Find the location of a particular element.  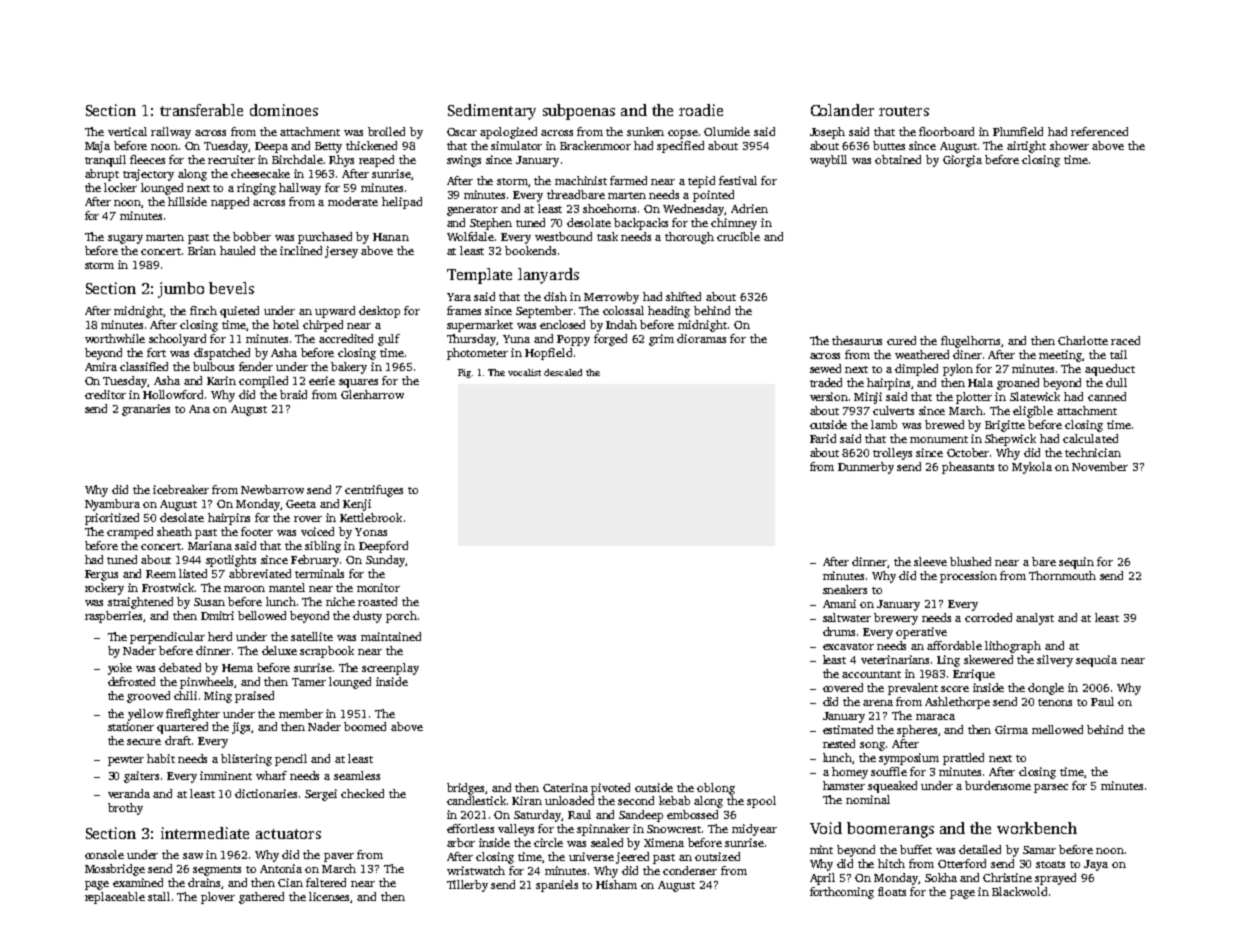

spotlights is located at coordinates (231, 561).
